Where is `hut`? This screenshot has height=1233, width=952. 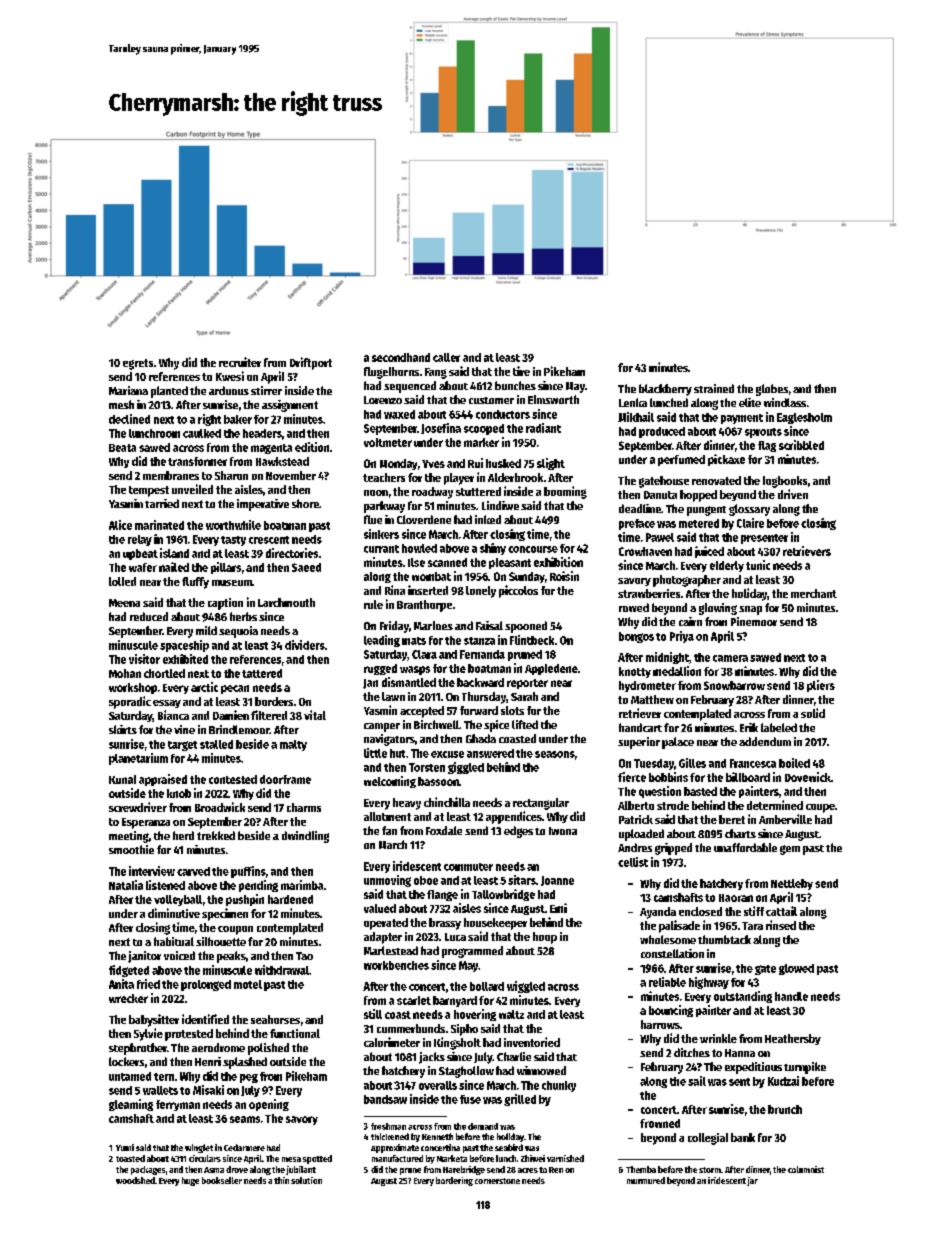
hut is located at coordinates (397, 753).
